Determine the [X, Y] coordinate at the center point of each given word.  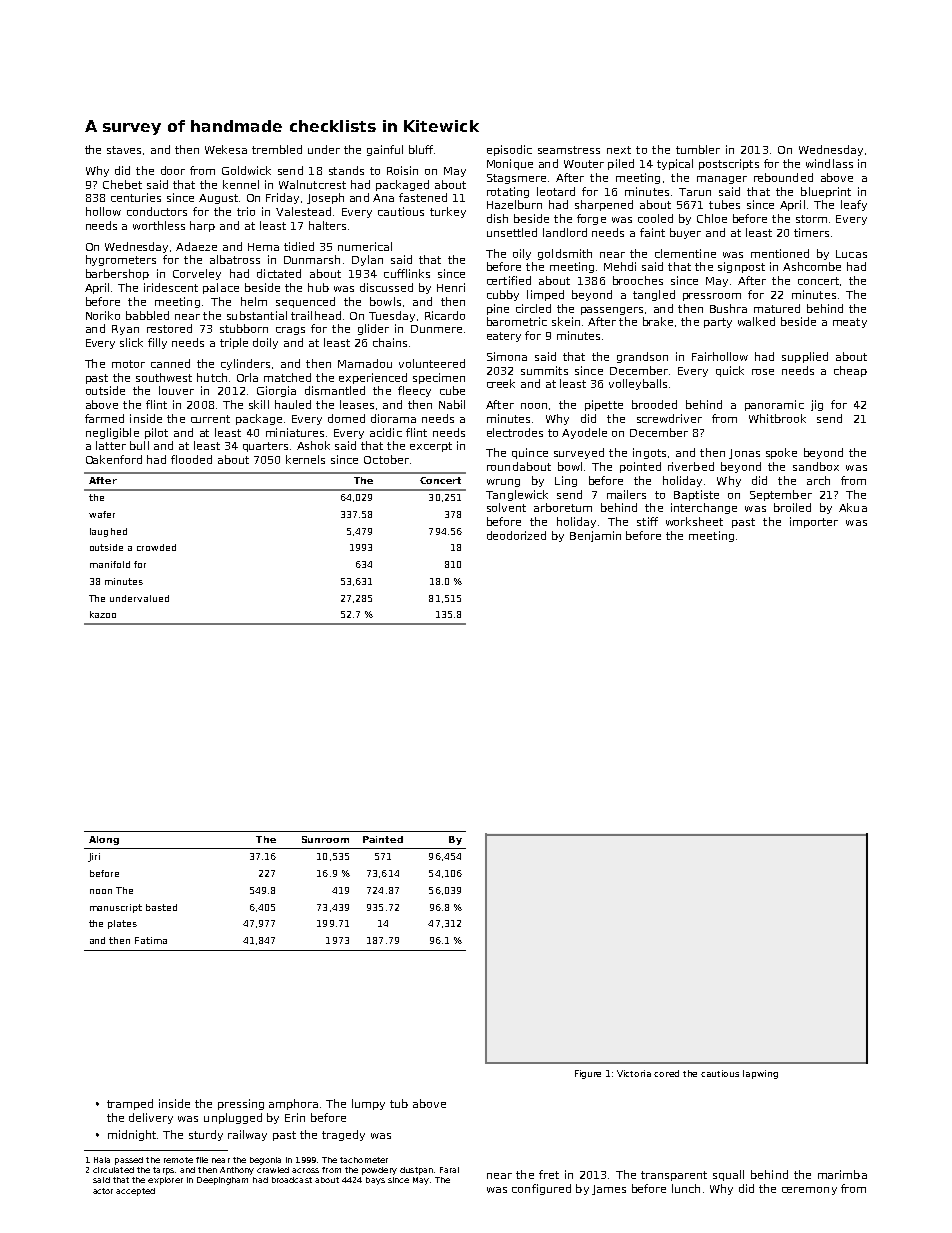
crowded [156, 547]
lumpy [368, 1104]
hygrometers [121, 260]
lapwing [760, 1074]
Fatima [151, 940]
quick [730, 371]
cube [452, 390]
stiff [647, 521]
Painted [383, 839]
